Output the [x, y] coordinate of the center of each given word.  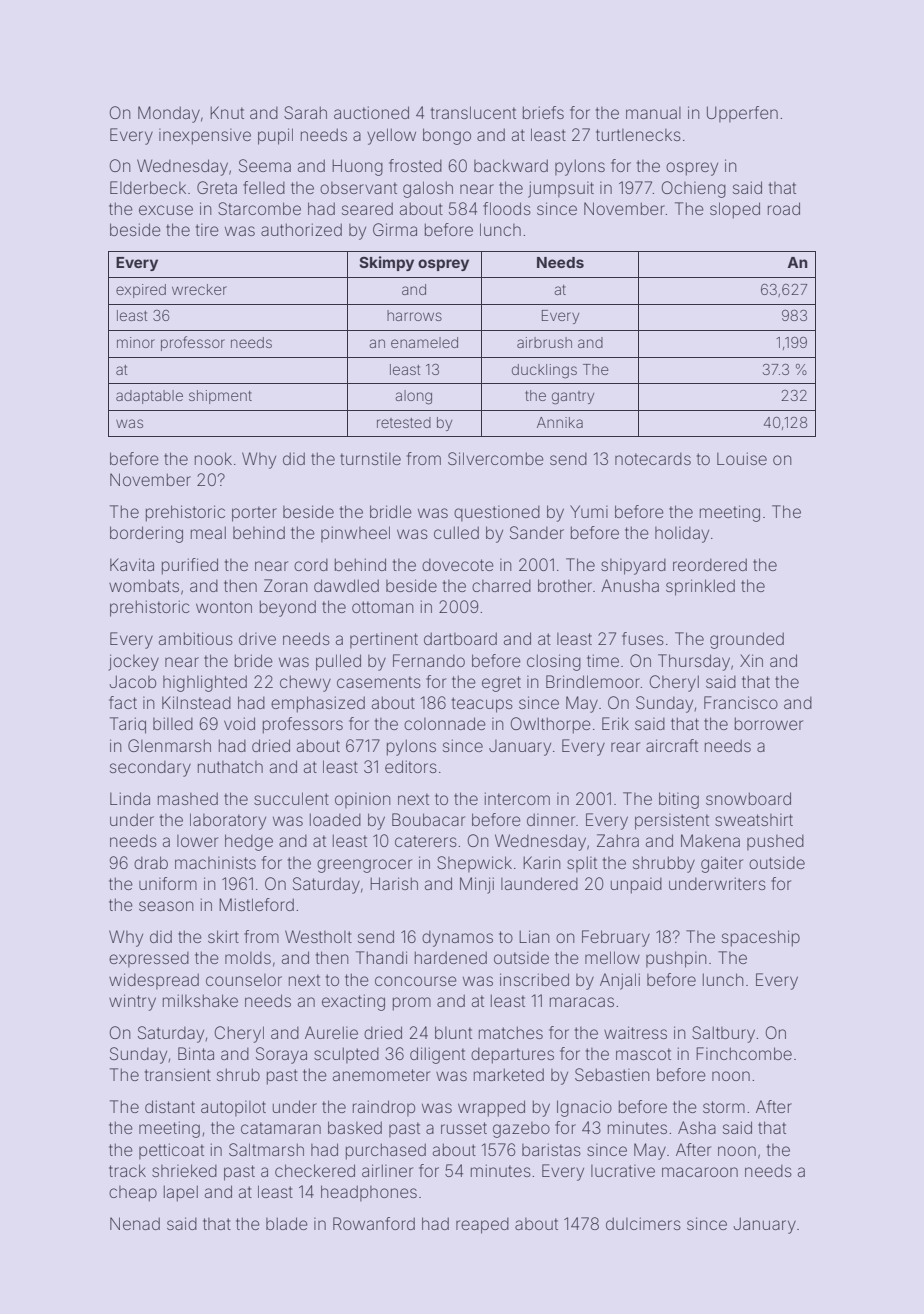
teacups [482, 705]
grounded [747, 640]
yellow [391, 136]
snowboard [748, 798]
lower [197, 841]
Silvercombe [496, 458]
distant [170, 1106]
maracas [582, 1002]
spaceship [761, 938]
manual [653, 113]
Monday [169, 114]
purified [190, 566]
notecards [653, 458]
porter [254, 514]
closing [554, 662]
